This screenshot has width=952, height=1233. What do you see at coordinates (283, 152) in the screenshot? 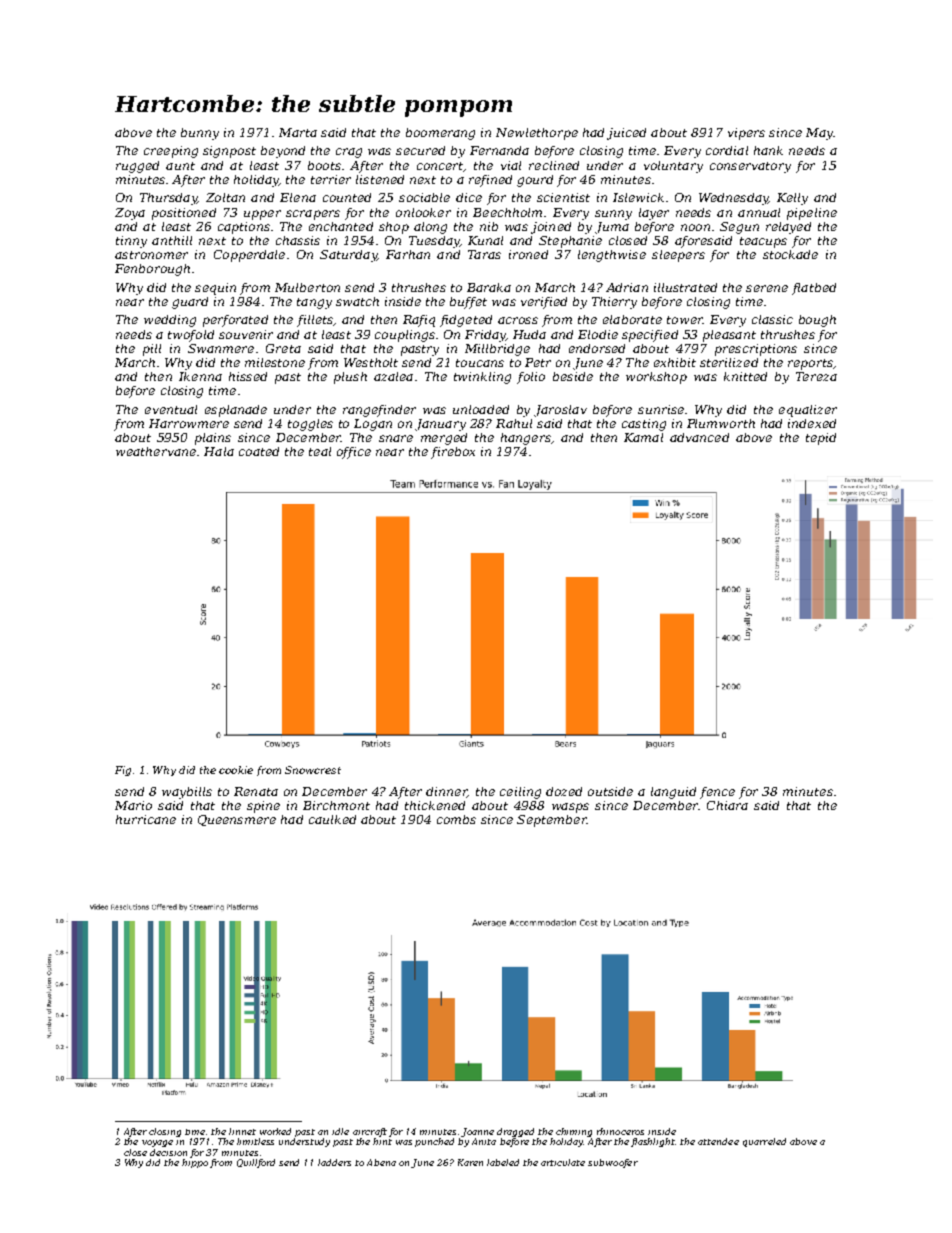
I see `beyond` at bounding box center [283, 152].
